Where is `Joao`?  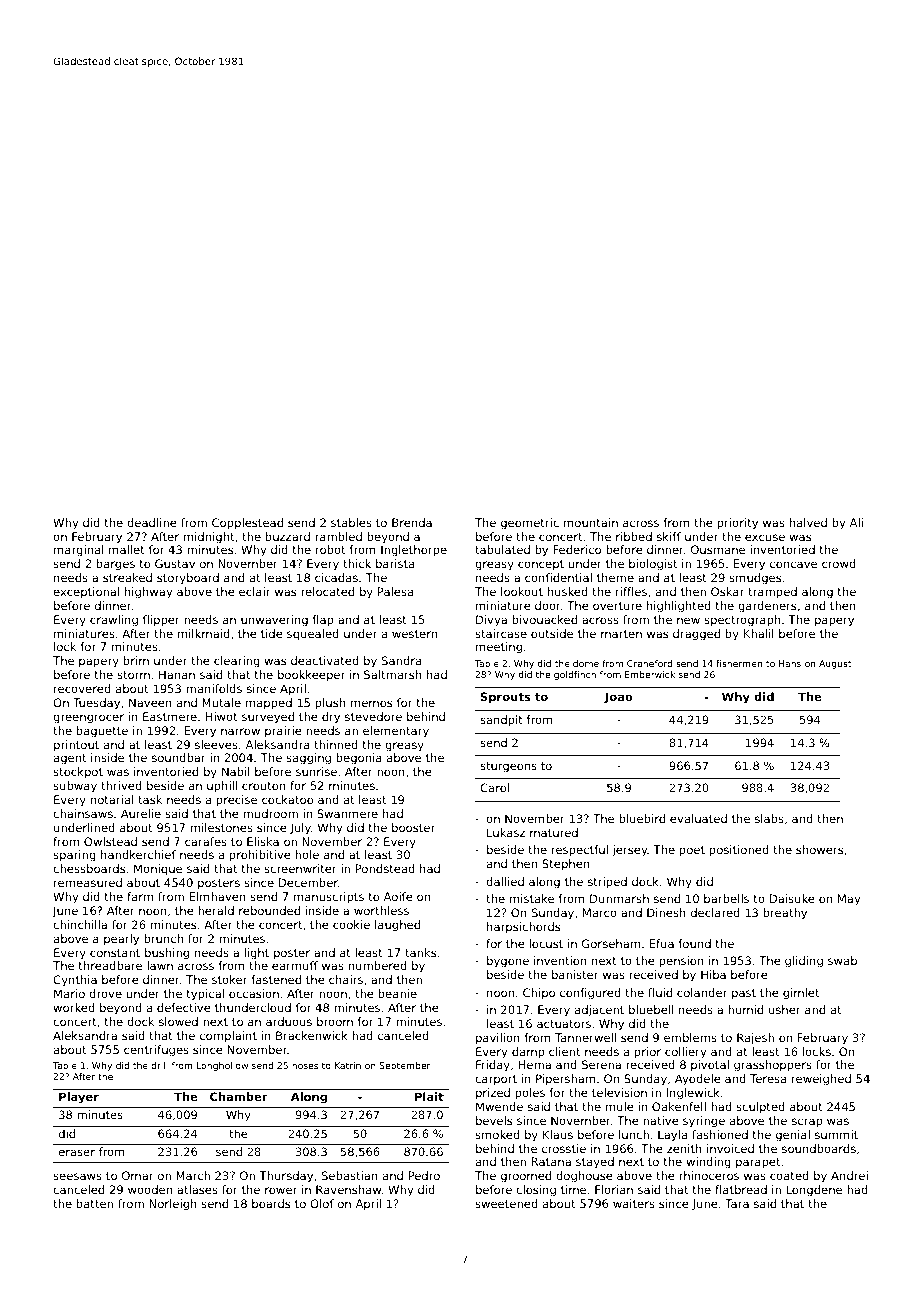 Joao is located at coordinates (618, 697).
